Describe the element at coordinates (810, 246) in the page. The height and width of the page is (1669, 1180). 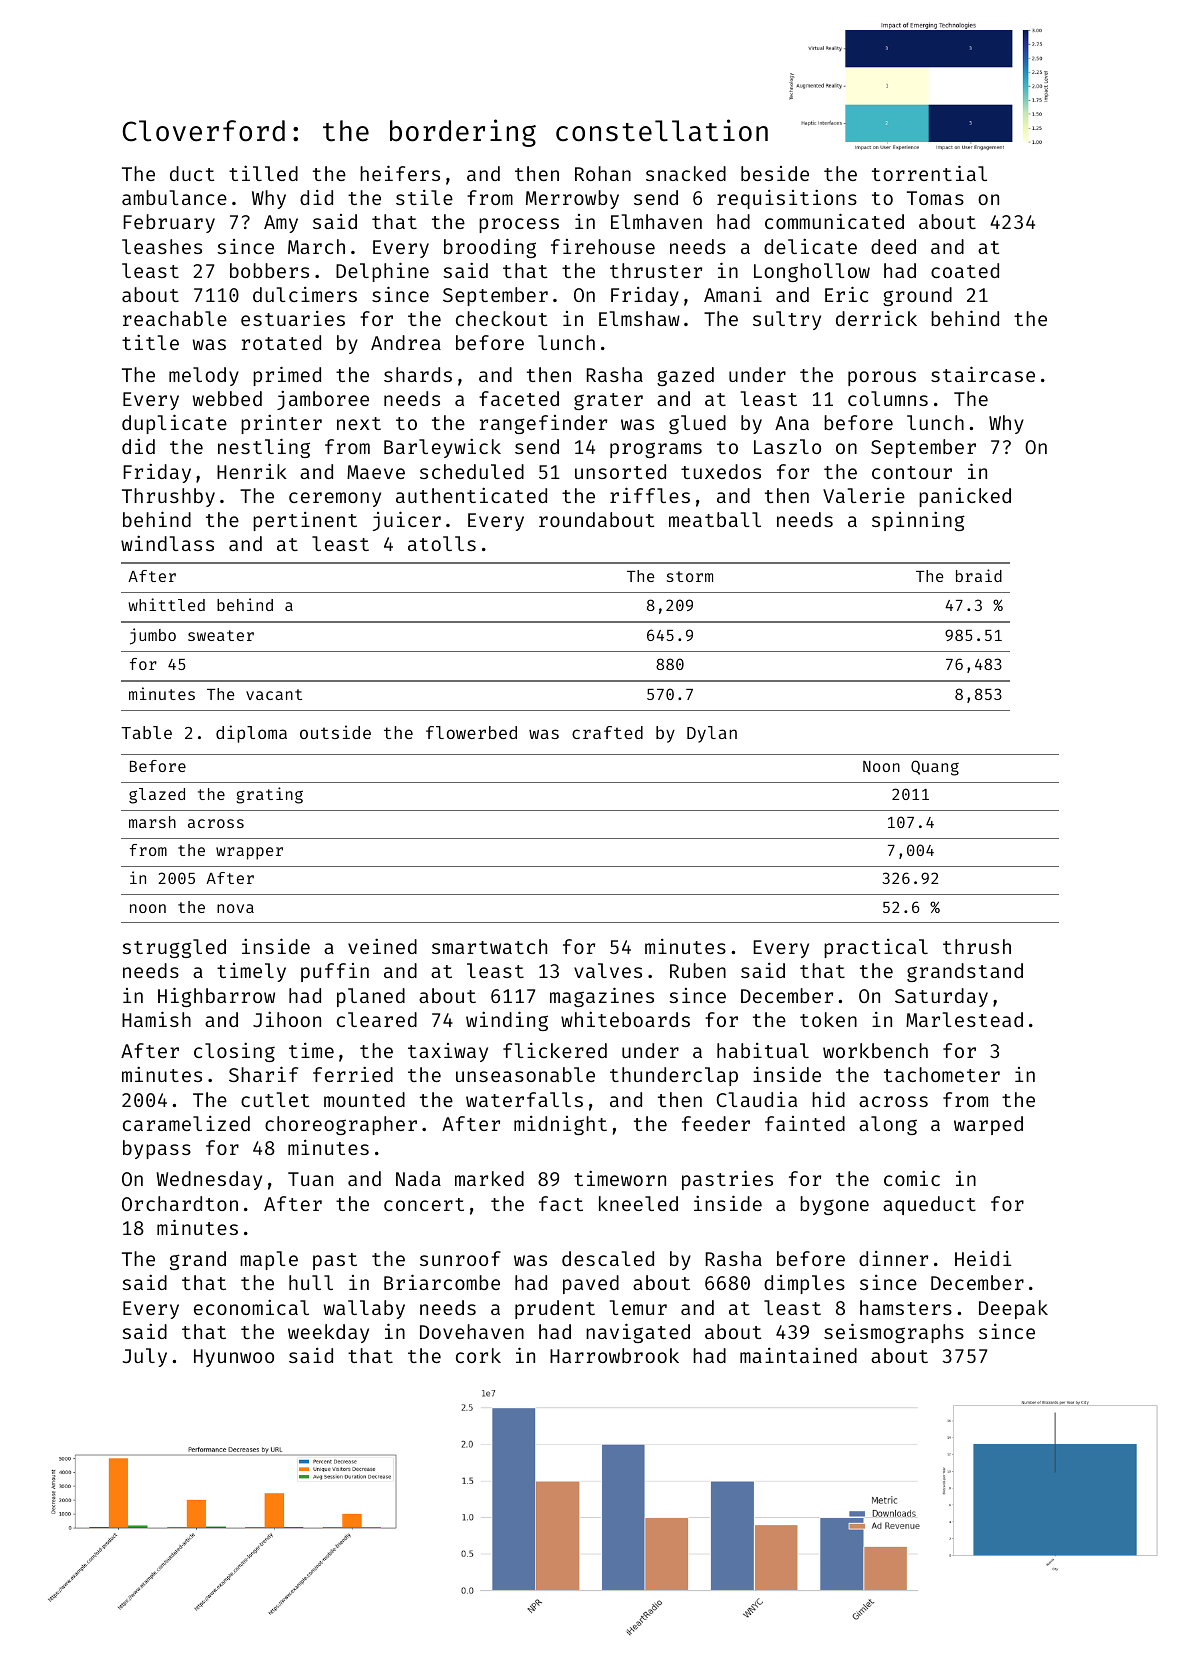
I see `delicate` at that location.
